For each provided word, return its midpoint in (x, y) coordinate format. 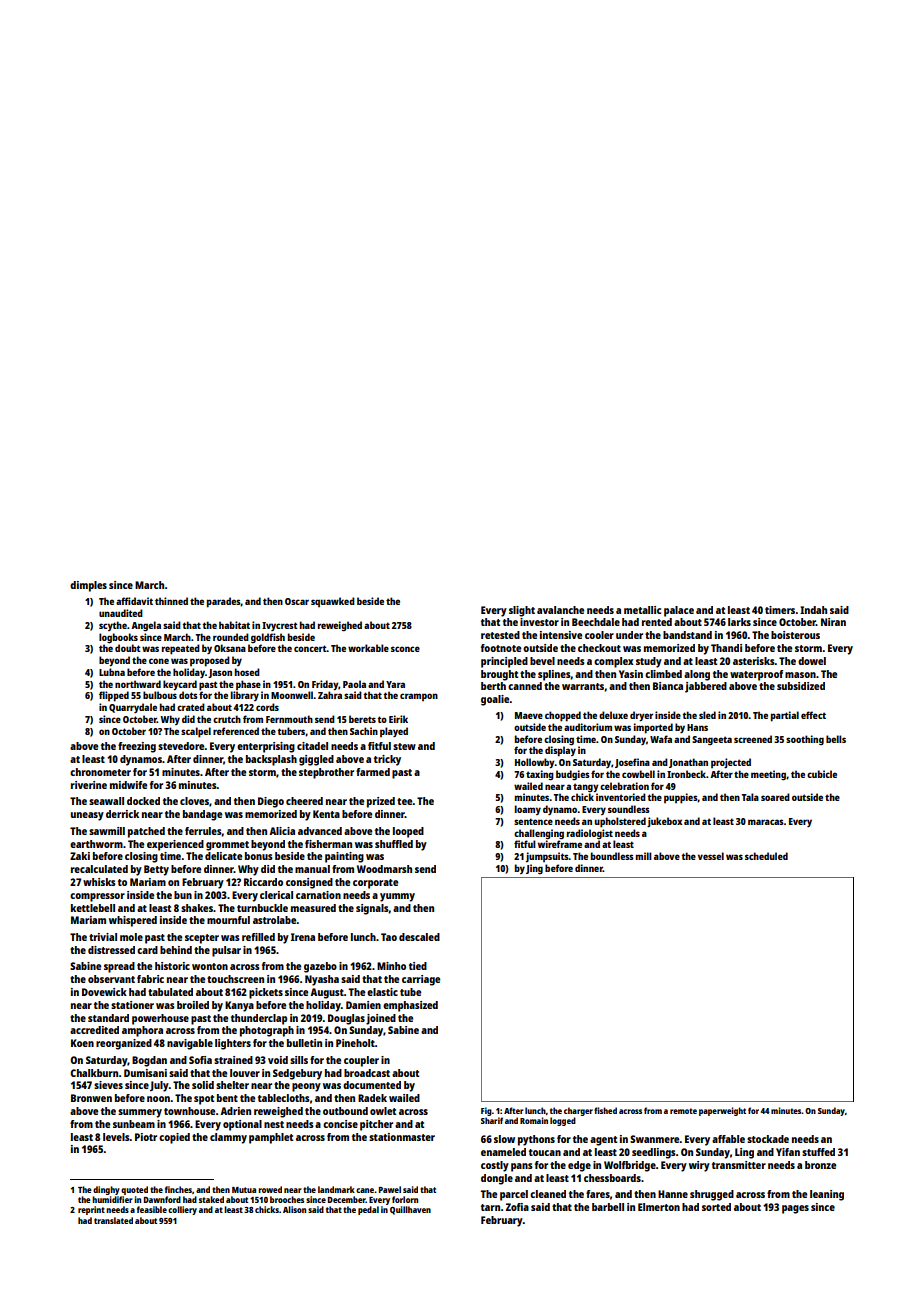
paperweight (722, 1111)
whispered (133, 921)
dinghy (106, 1190)
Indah (813, 610)
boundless (612, 856)
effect (813, 715)
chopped (563, 716)
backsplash (271, 760)
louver (245, 1073)
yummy (397, 897)
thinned (171, 601)
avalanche (560, 610)
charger (578, 1111)
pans (522, 1167)
